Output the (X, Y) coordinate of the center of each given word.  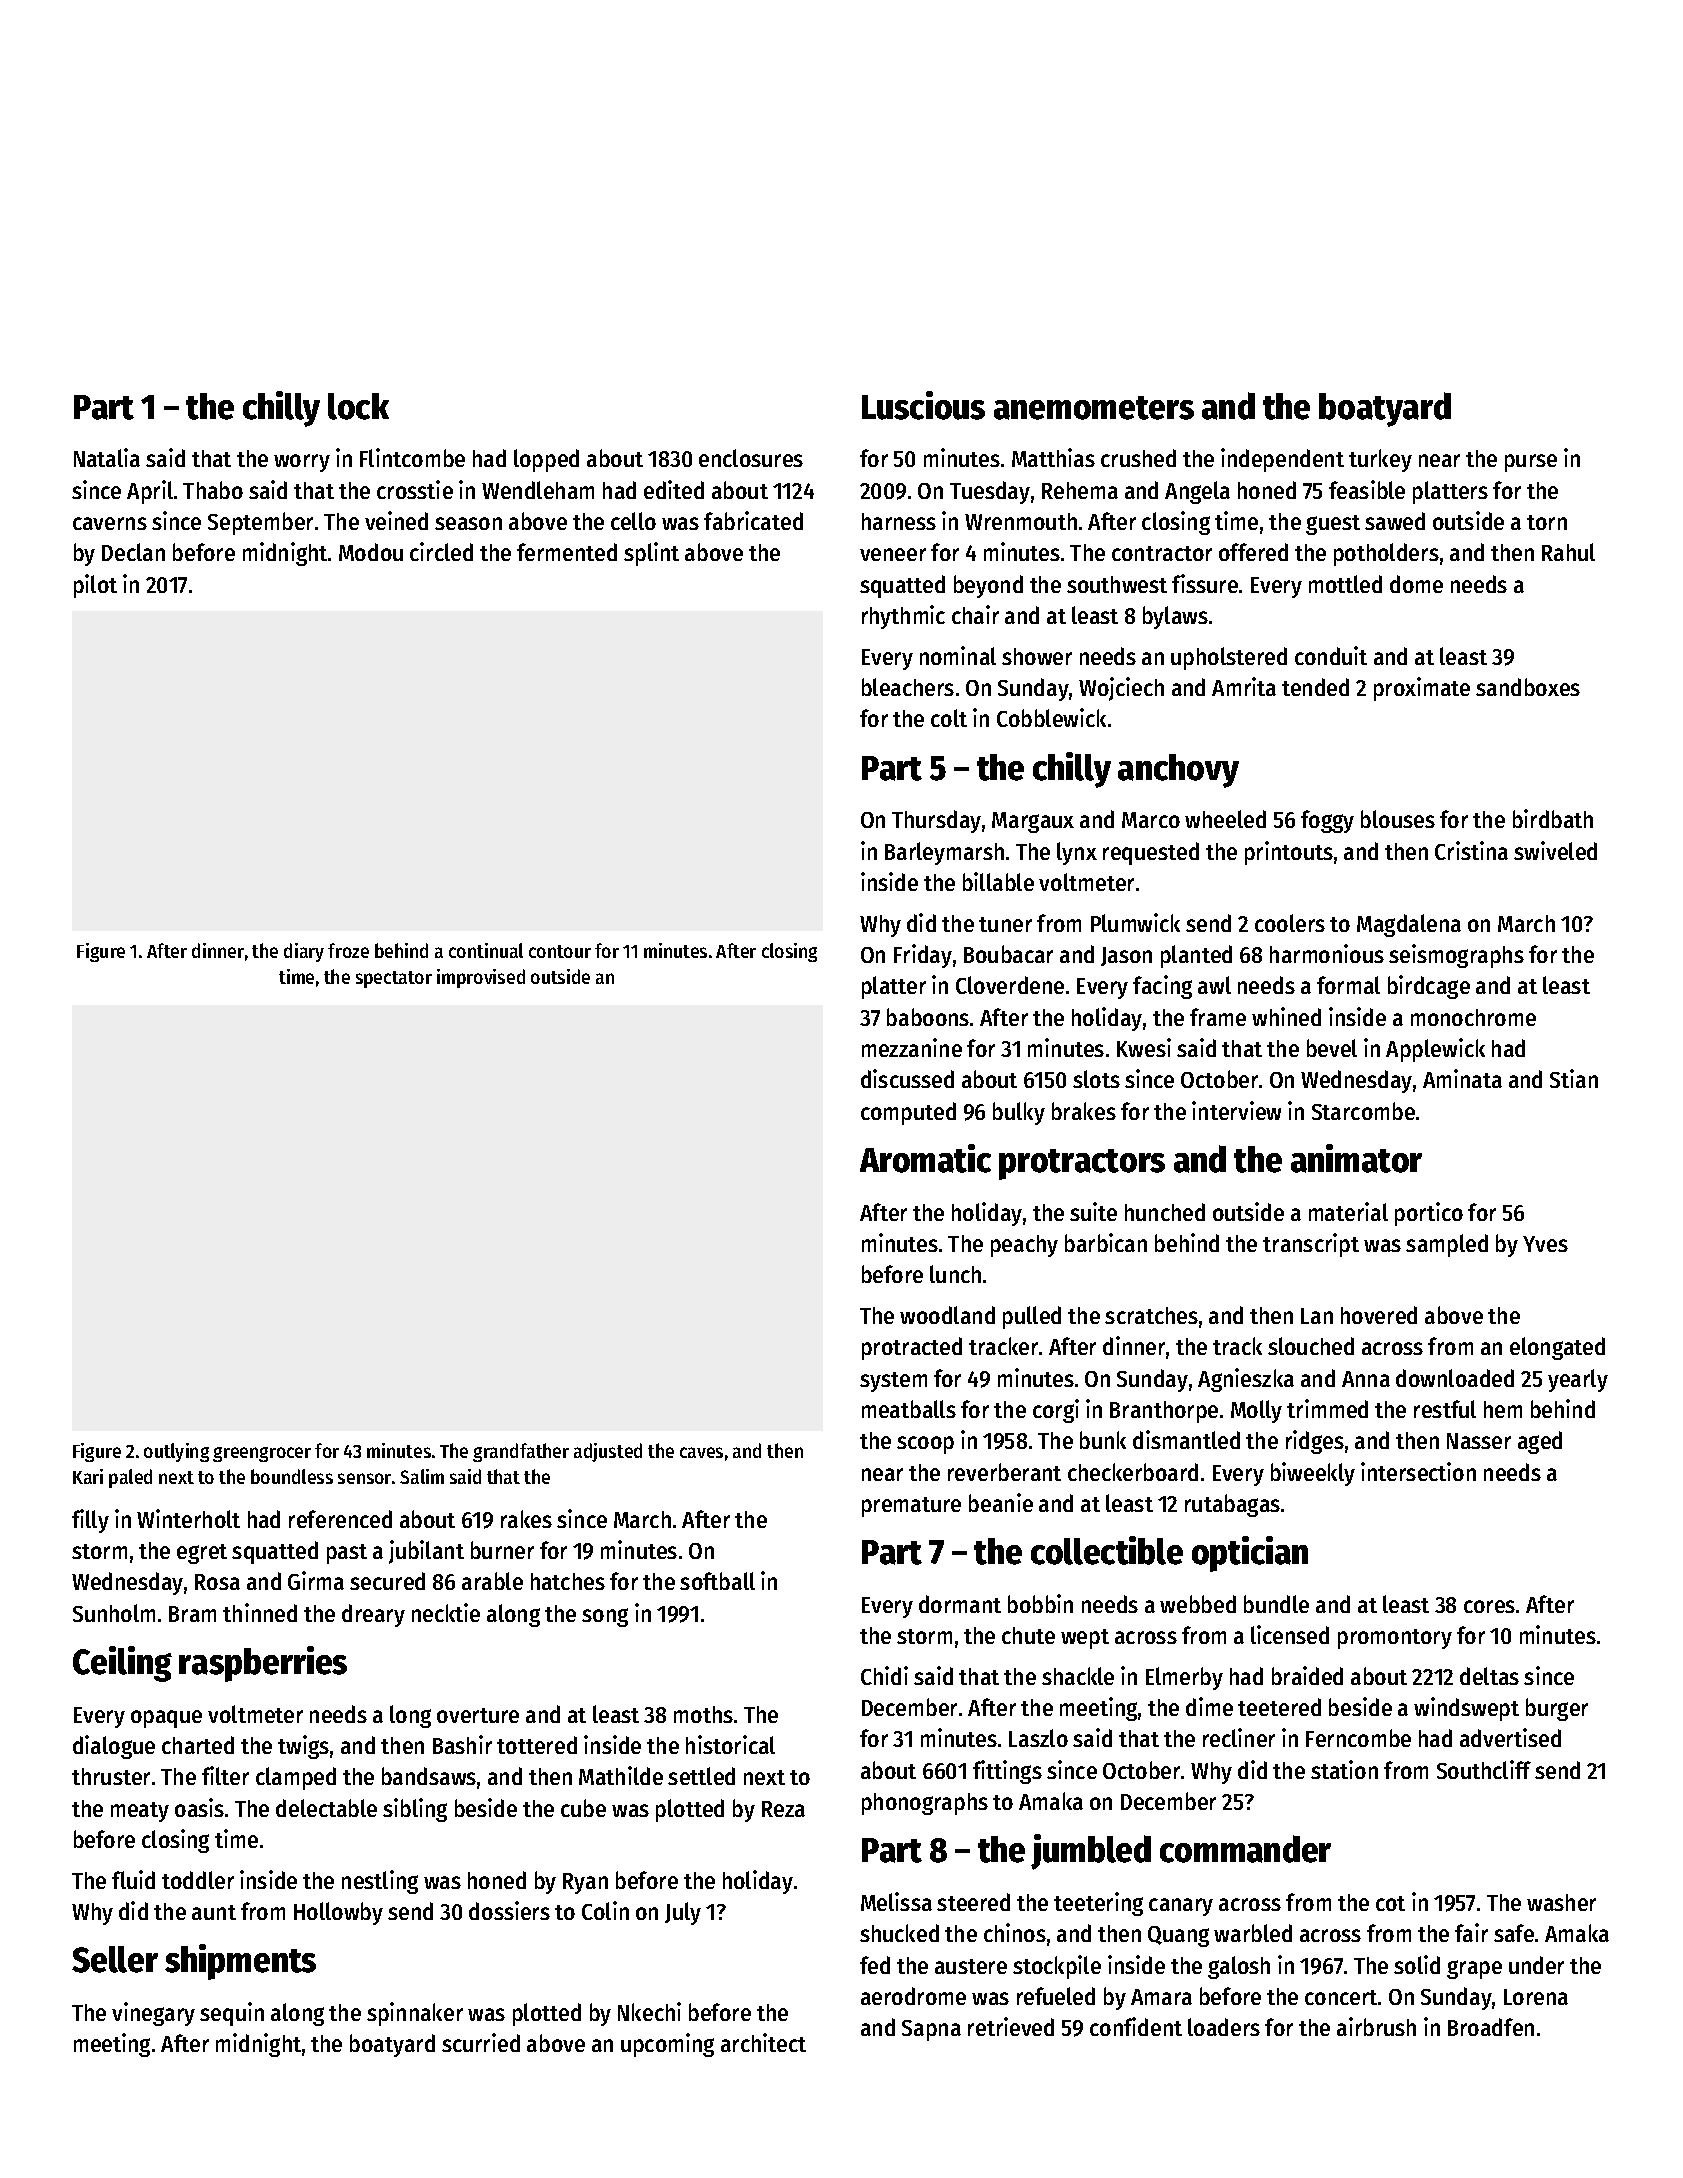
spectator (394, 979)
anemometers (1094, 408)
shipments (240, 1962)
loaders (1224, 2027)
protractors (1082, 1164)
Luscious (923, 405)
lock (358, 406)
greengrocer (262, 1454)
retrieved (1011, 2026)
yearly (1578, 1380)
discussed (907, 1078)
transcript (1311, 1245)
